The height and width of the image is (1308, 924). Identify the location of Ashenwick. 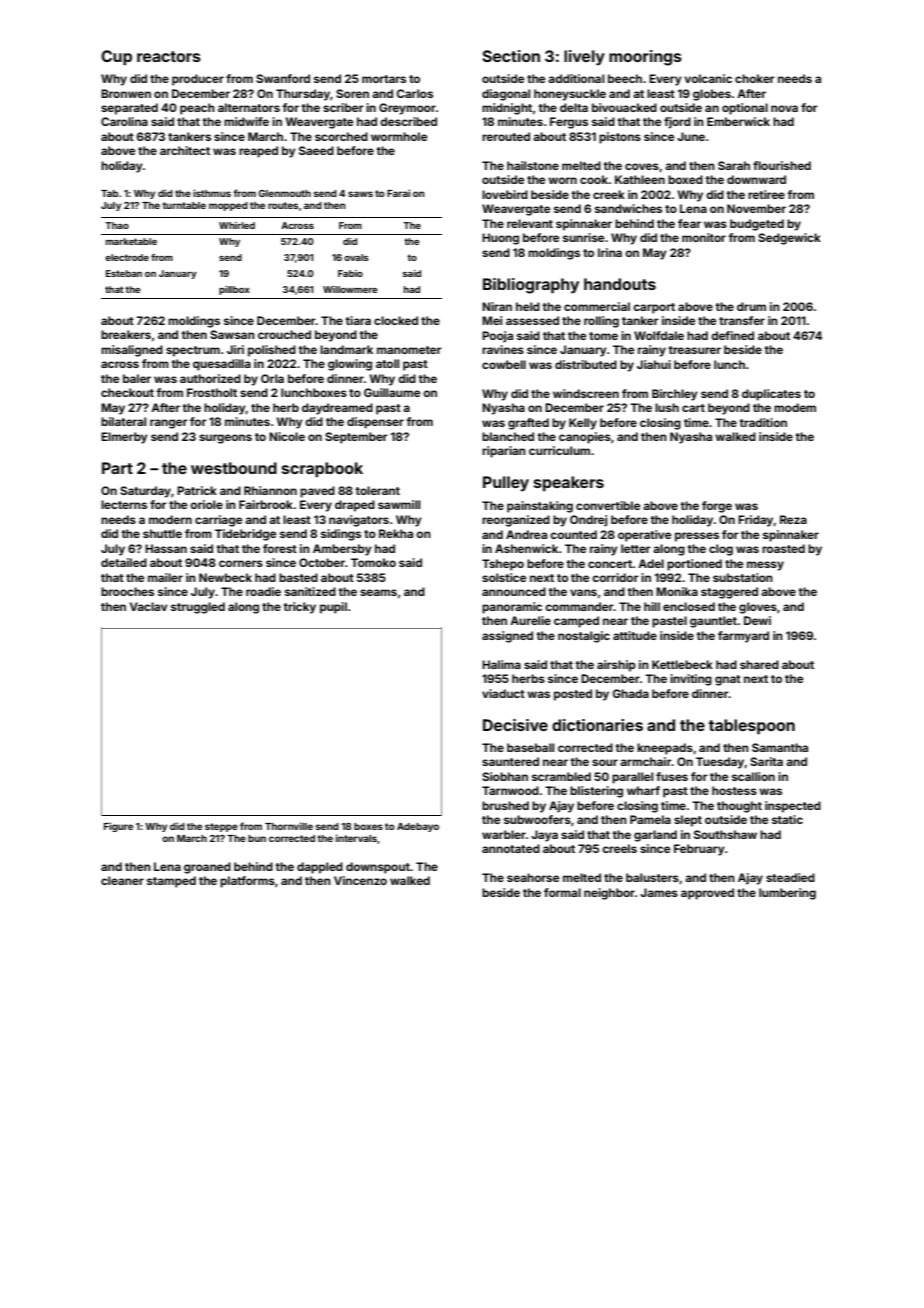
(526, 548).
